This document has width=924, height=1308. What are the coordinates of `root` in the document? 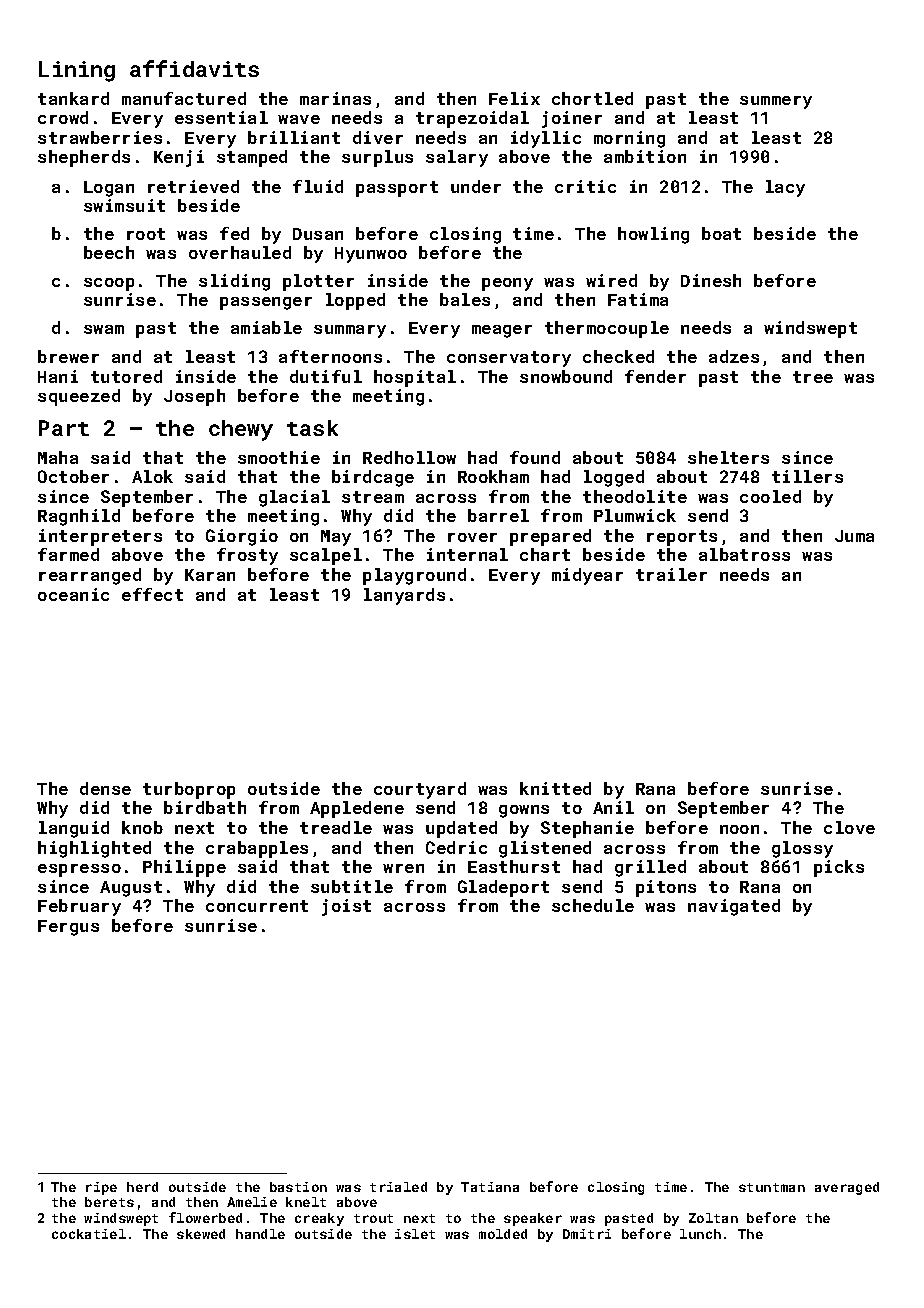 It's located at (146, 234).
